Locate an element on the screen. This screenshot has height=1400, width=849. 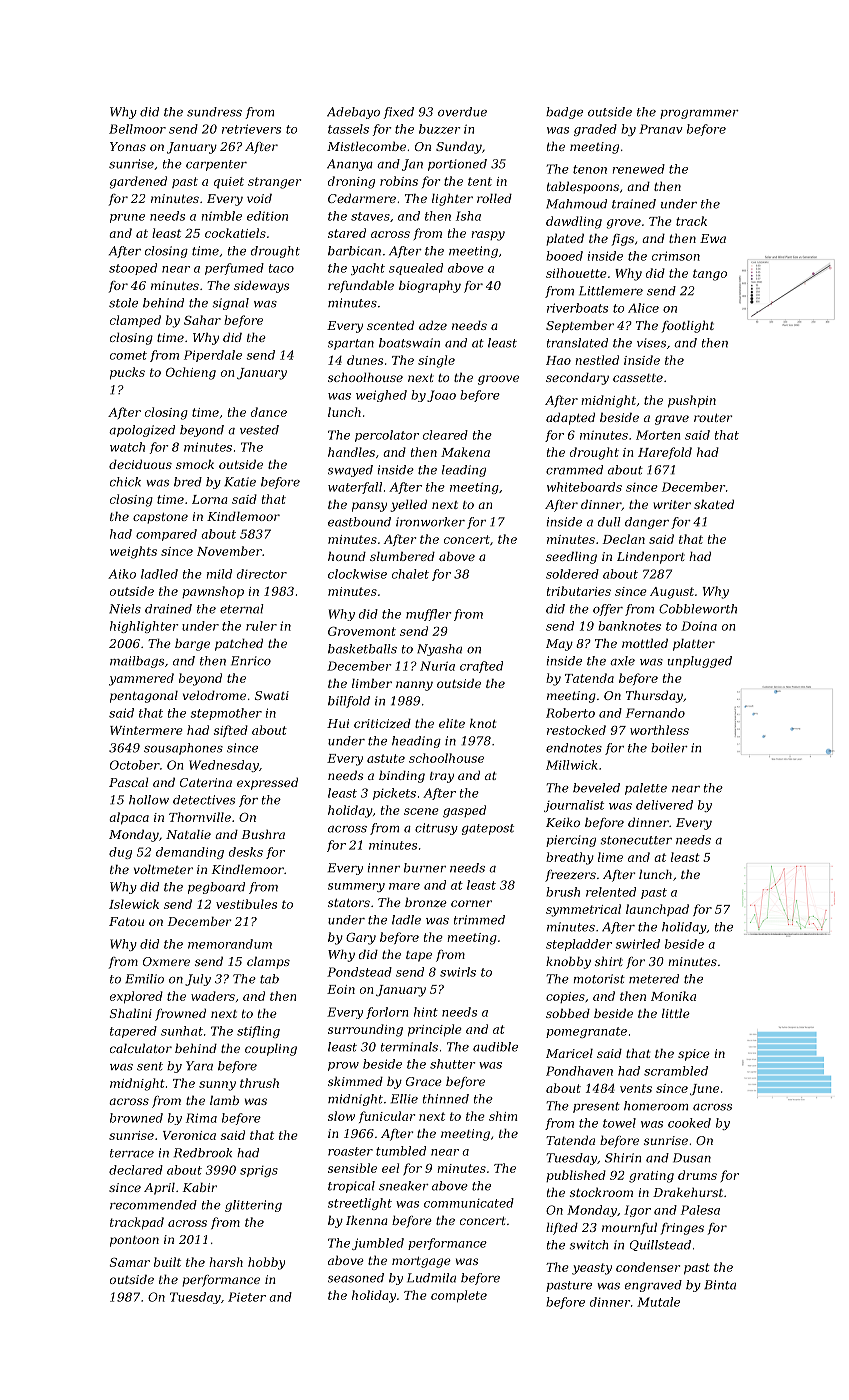
pawnshop is located at coordinates (213, 592).
